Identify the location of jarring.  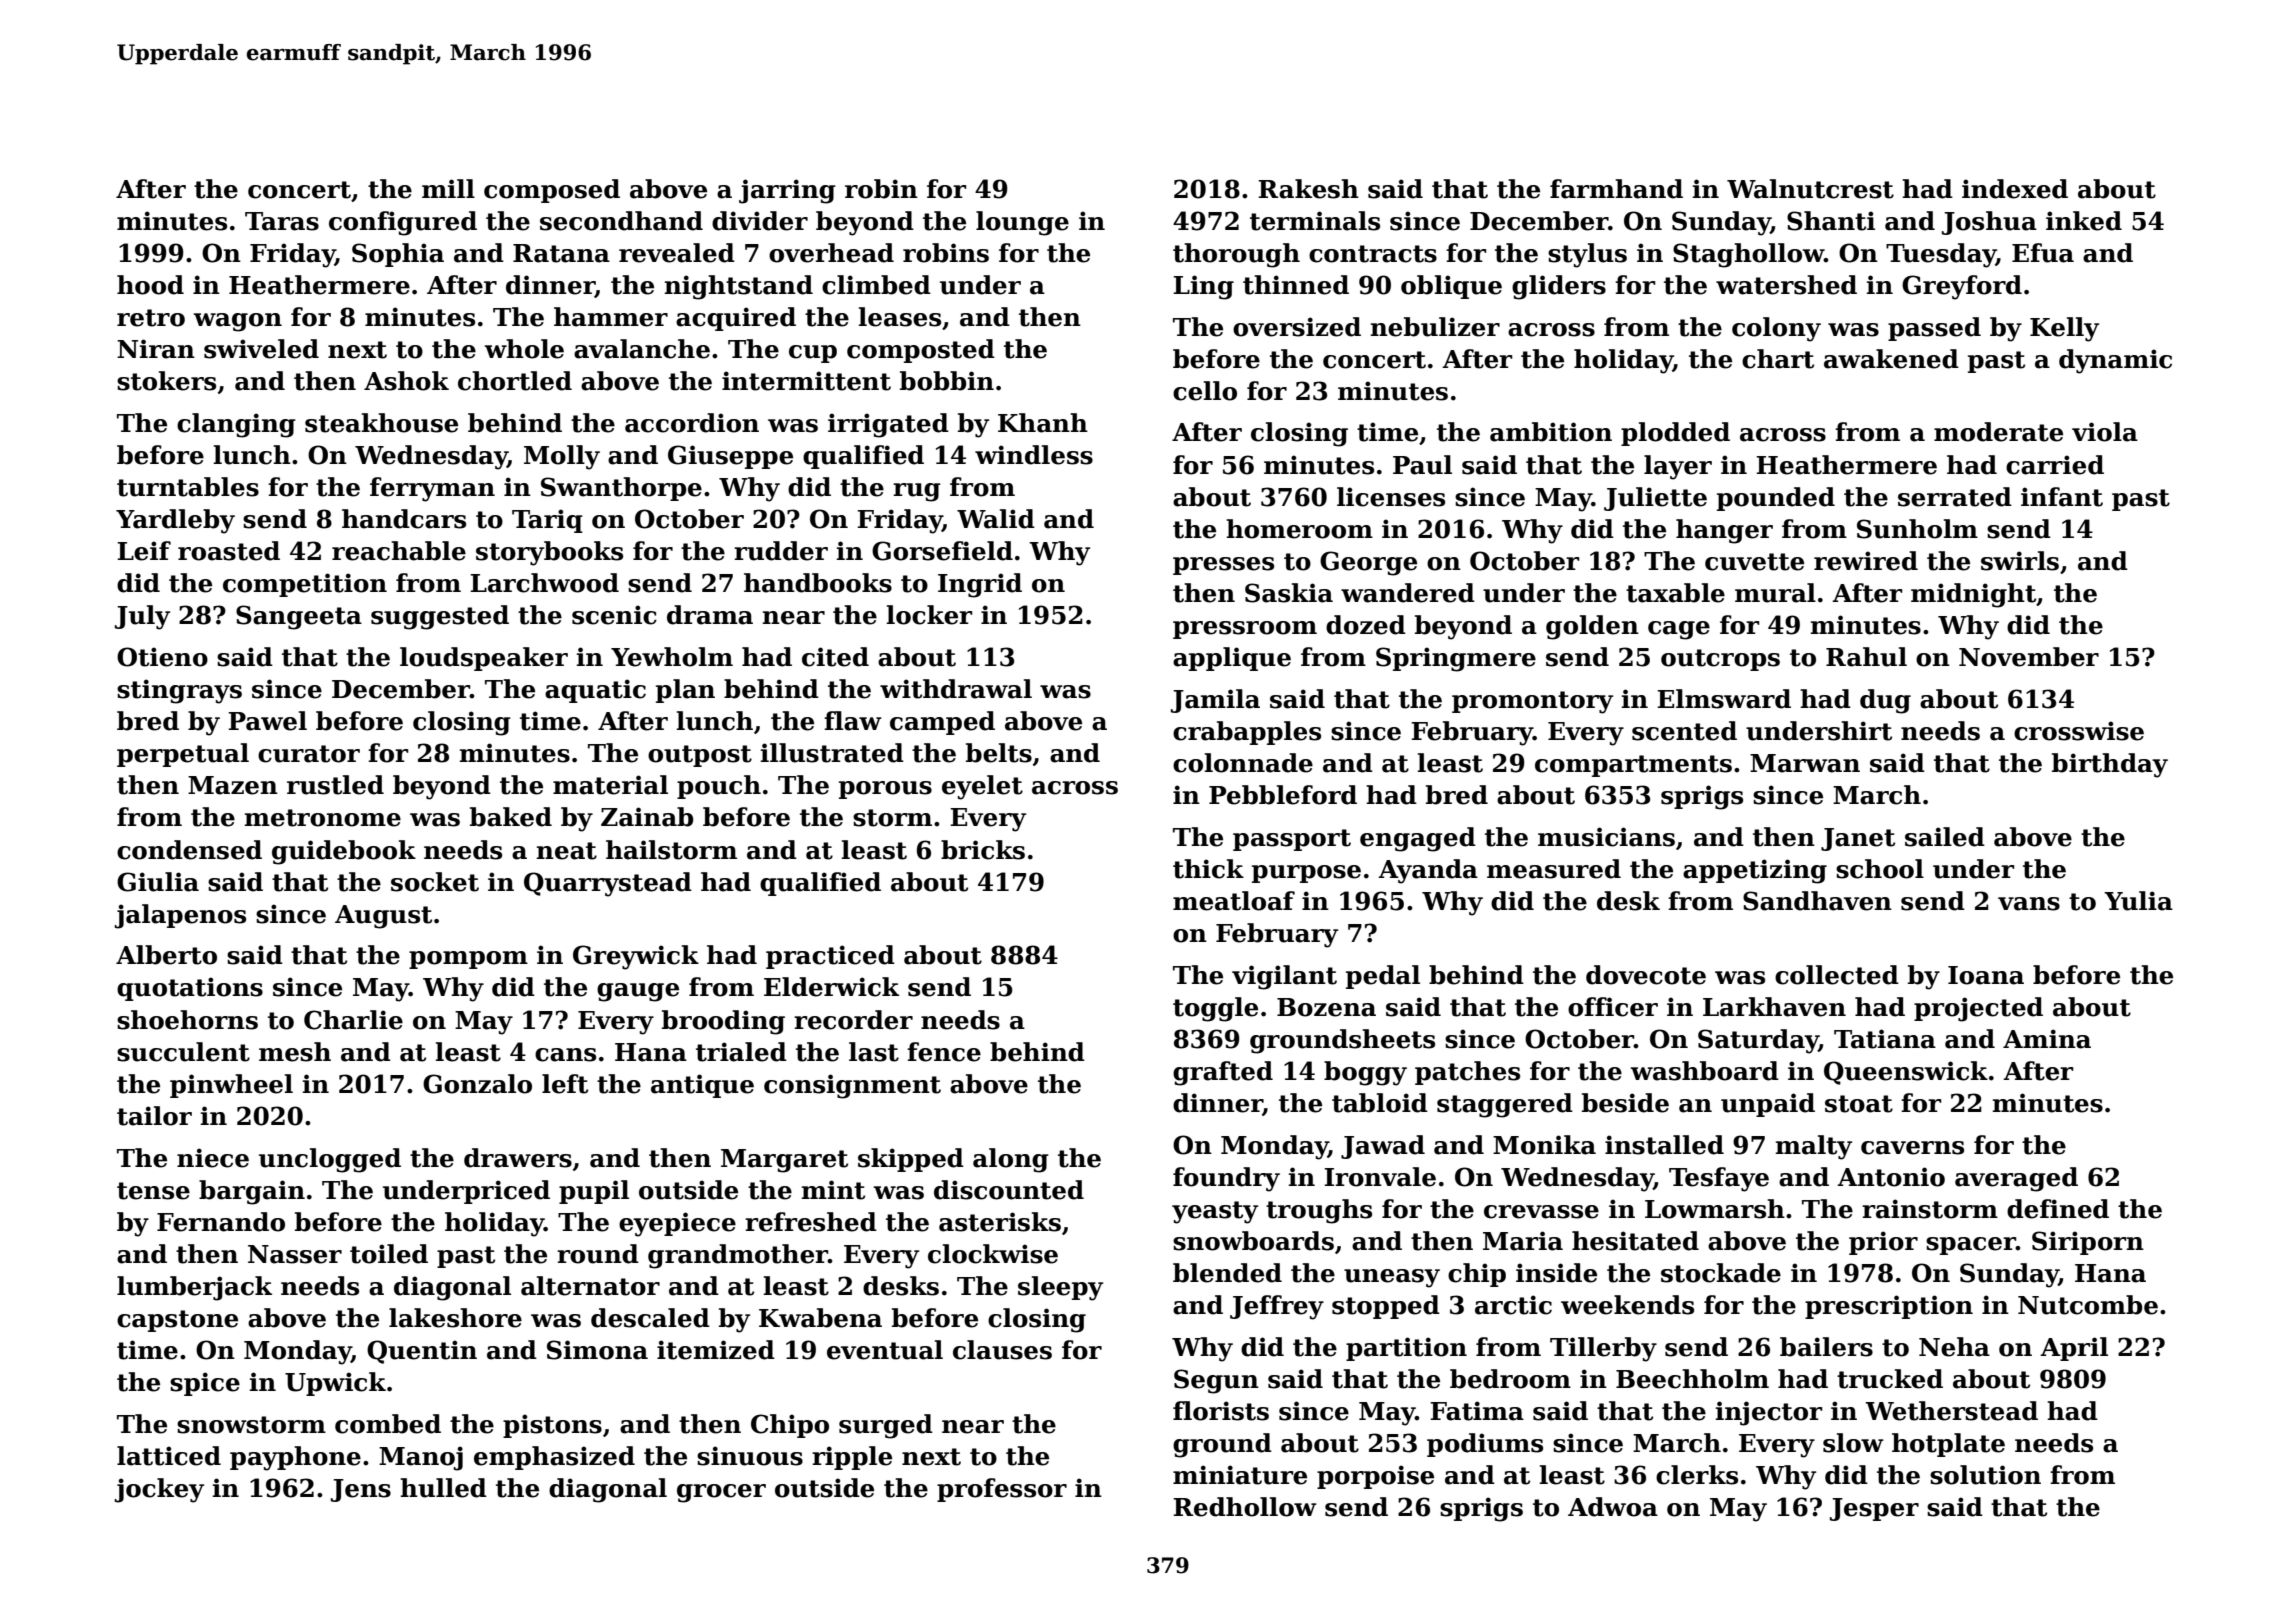
(787, 191).
